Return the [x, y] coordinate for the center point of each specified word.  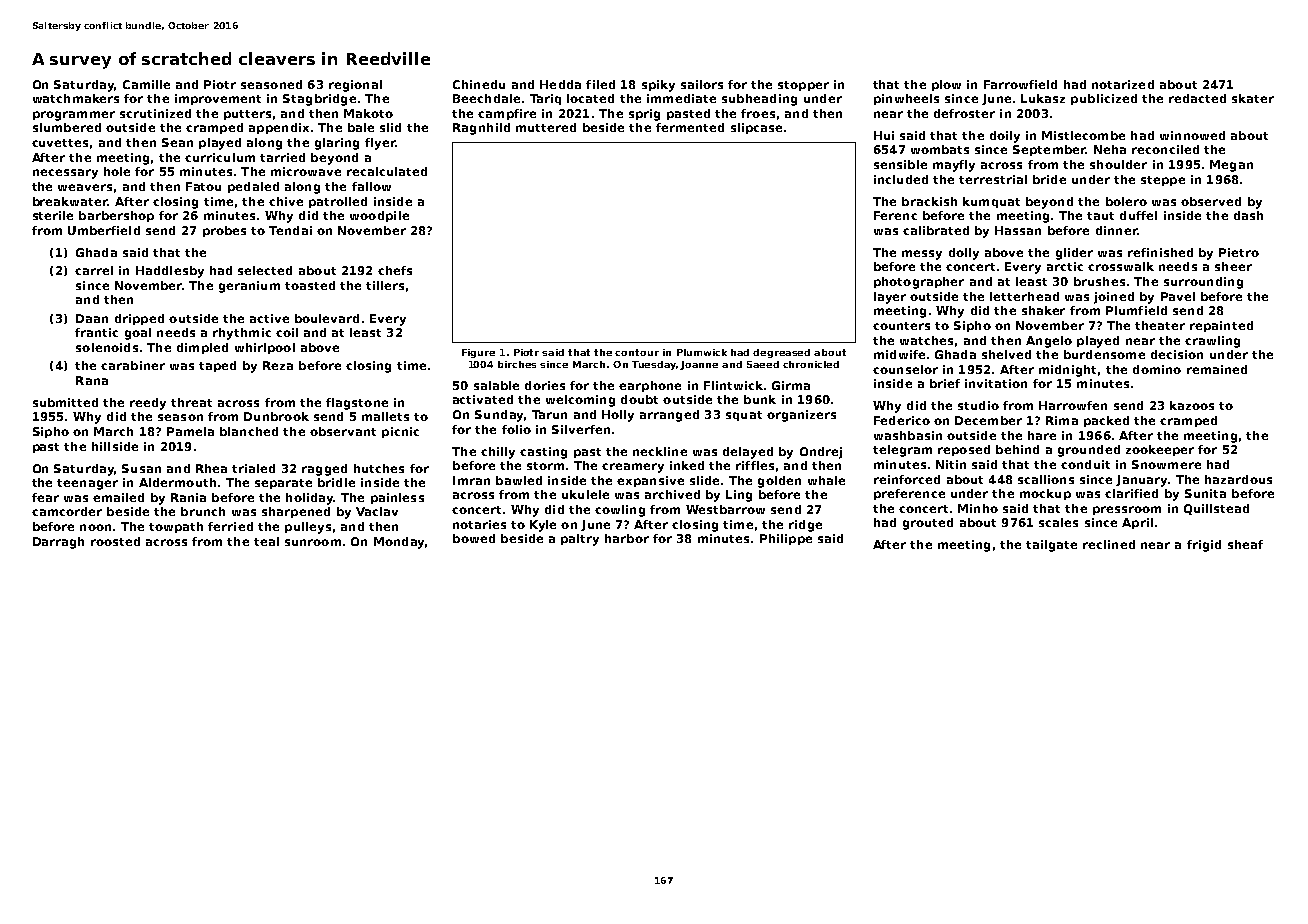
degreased [781, 353]
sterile [53, 215]
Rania [188, 497]
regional [355, 86]
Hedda [560, 84]
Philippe [786, 539]
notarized [1123, 84]
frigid [1204, 546]
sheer [1233, 266]
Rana [92, 380]
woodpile [379, 216]
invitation [996, 383]
